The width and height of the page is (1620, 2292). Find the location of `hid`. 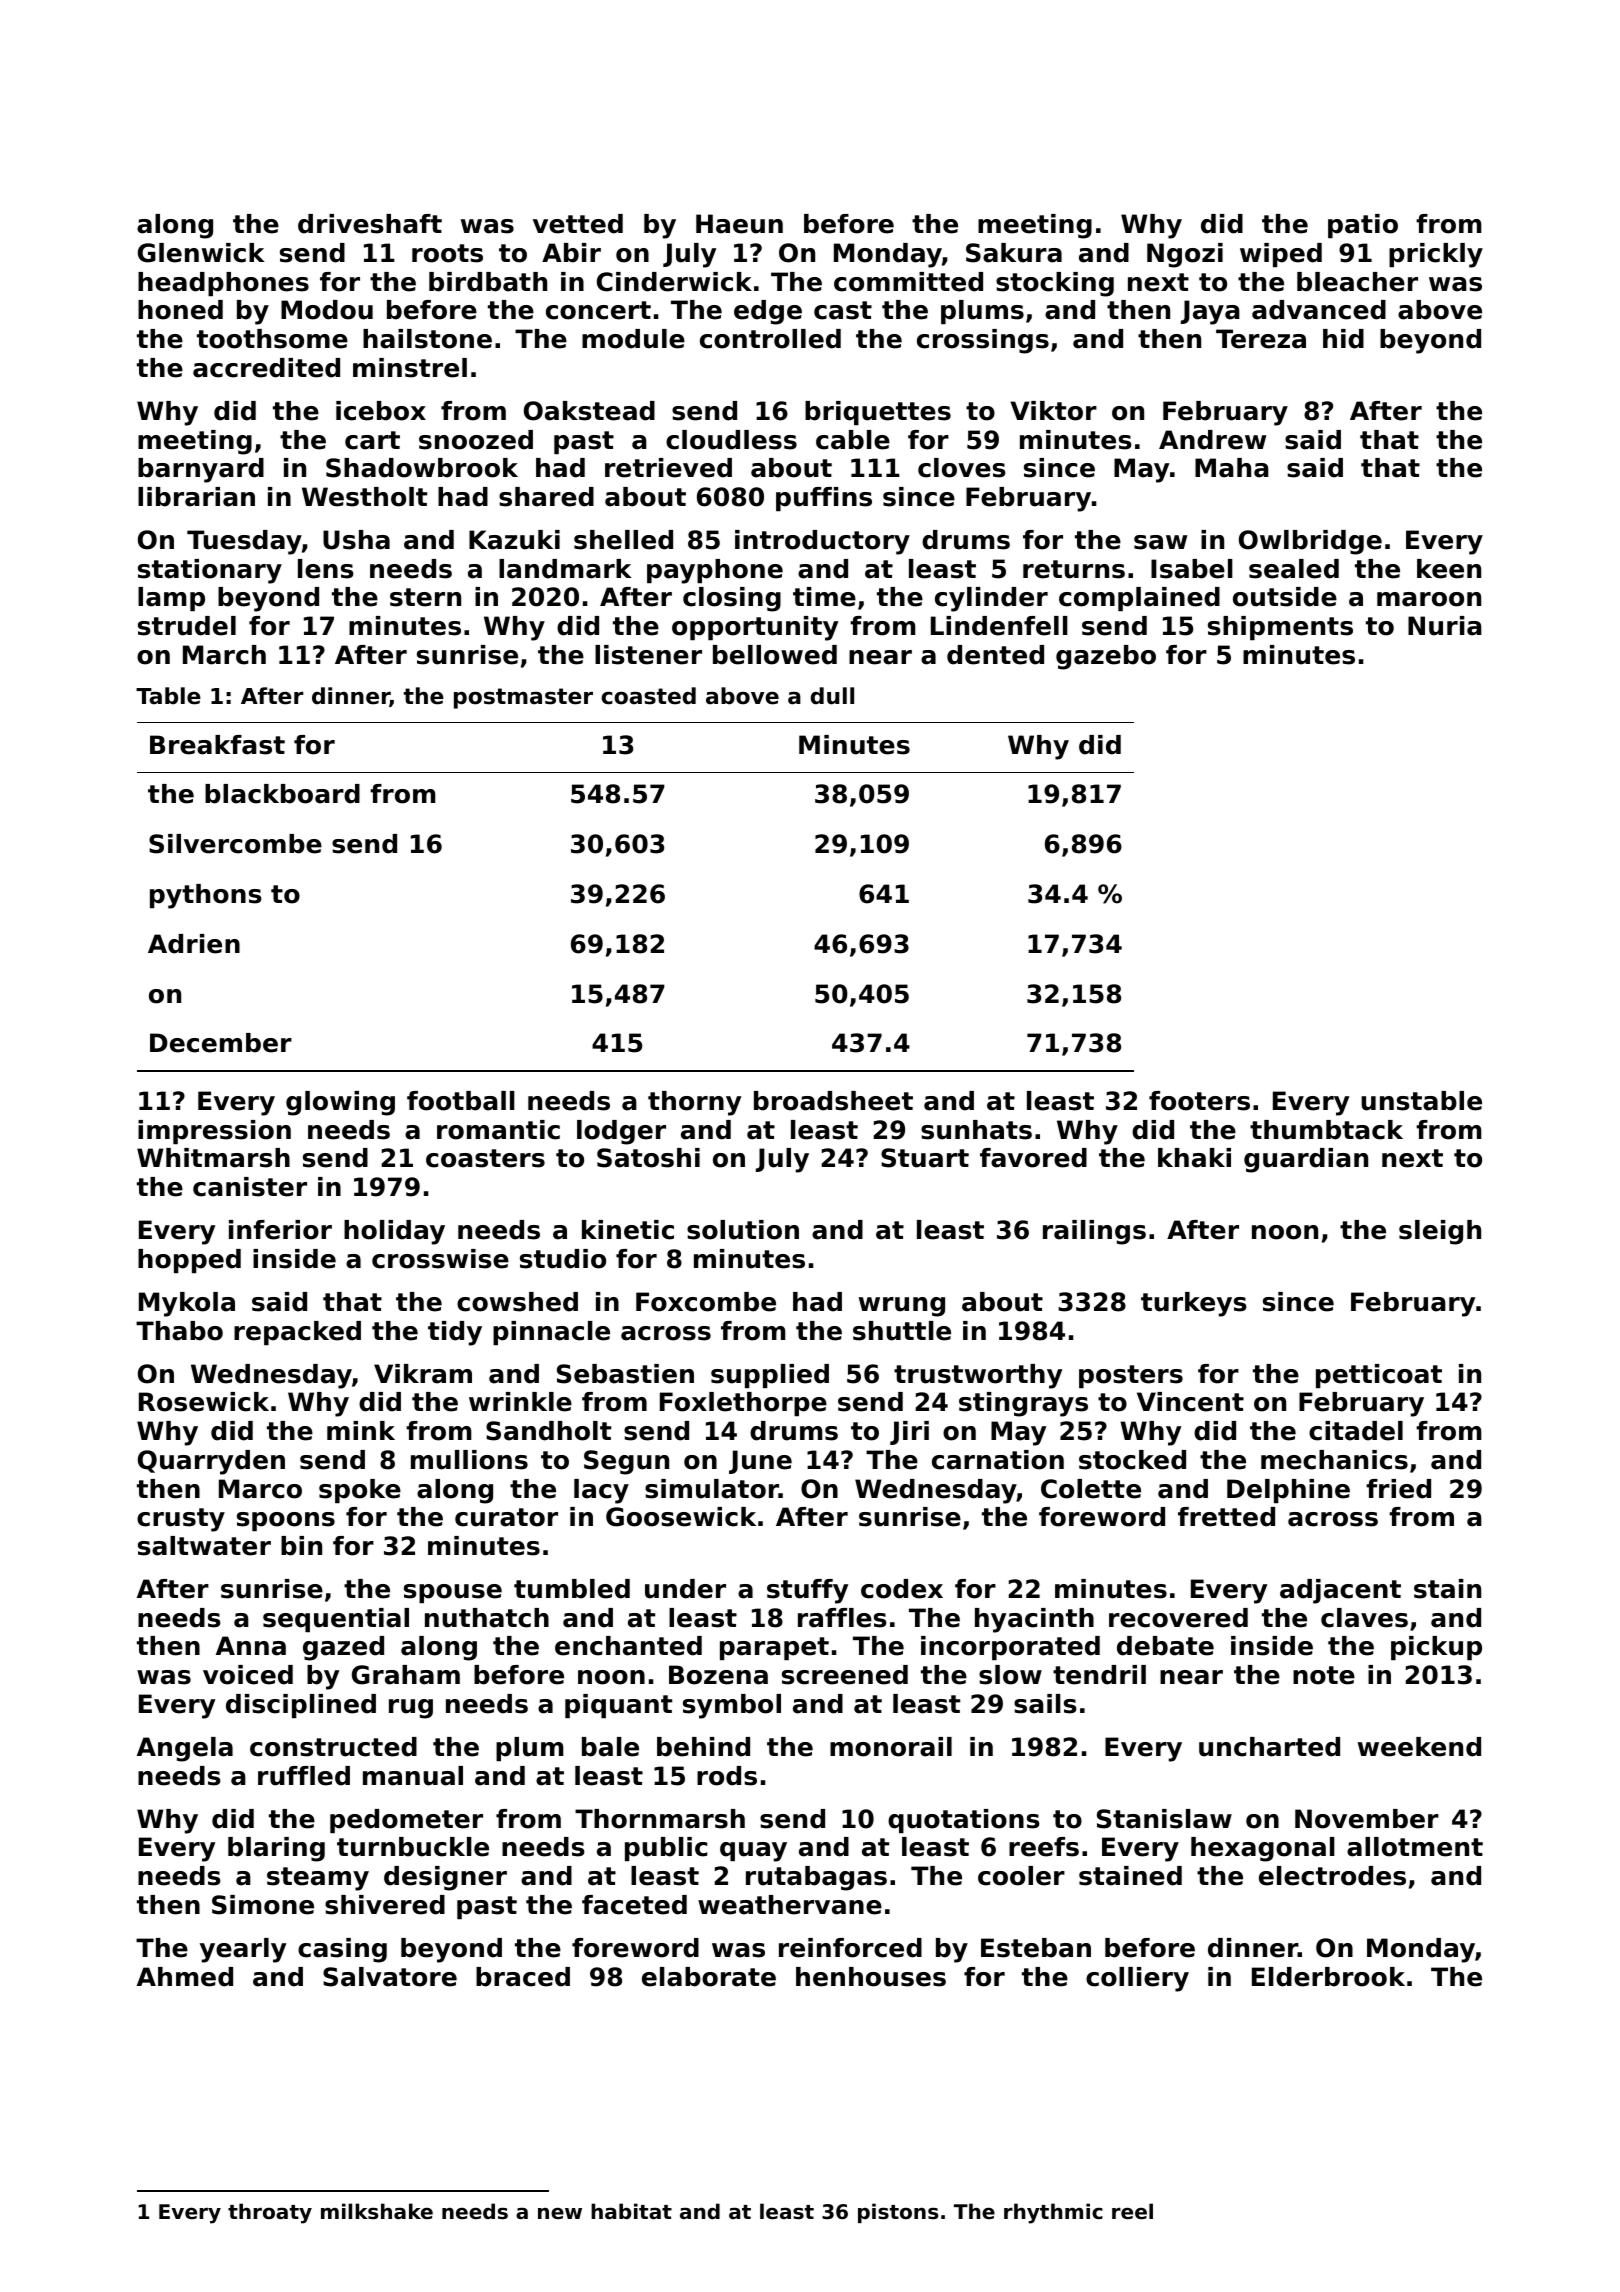

hid is located at coordinates (1343, 339).
